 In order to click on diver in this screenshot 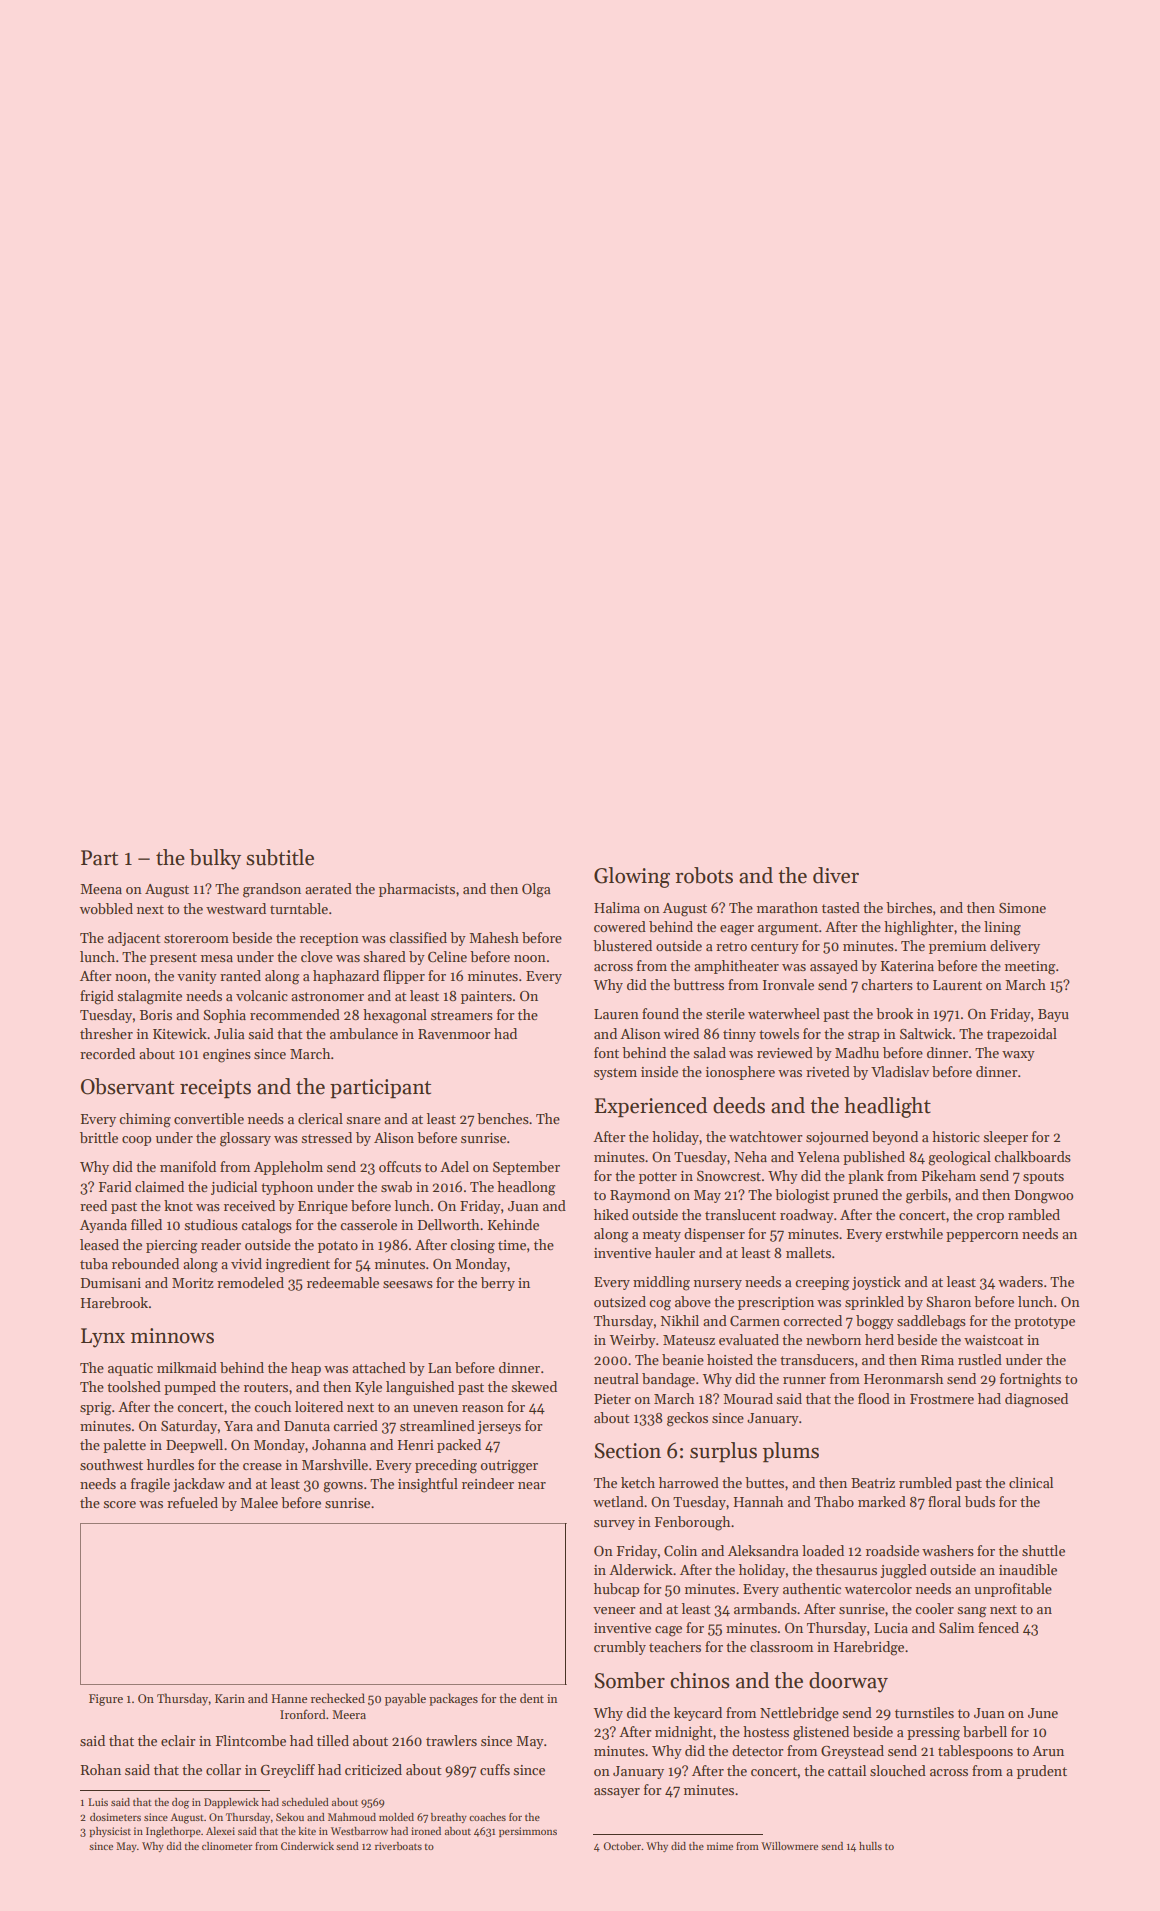, I will do `click(836, 875)`.
